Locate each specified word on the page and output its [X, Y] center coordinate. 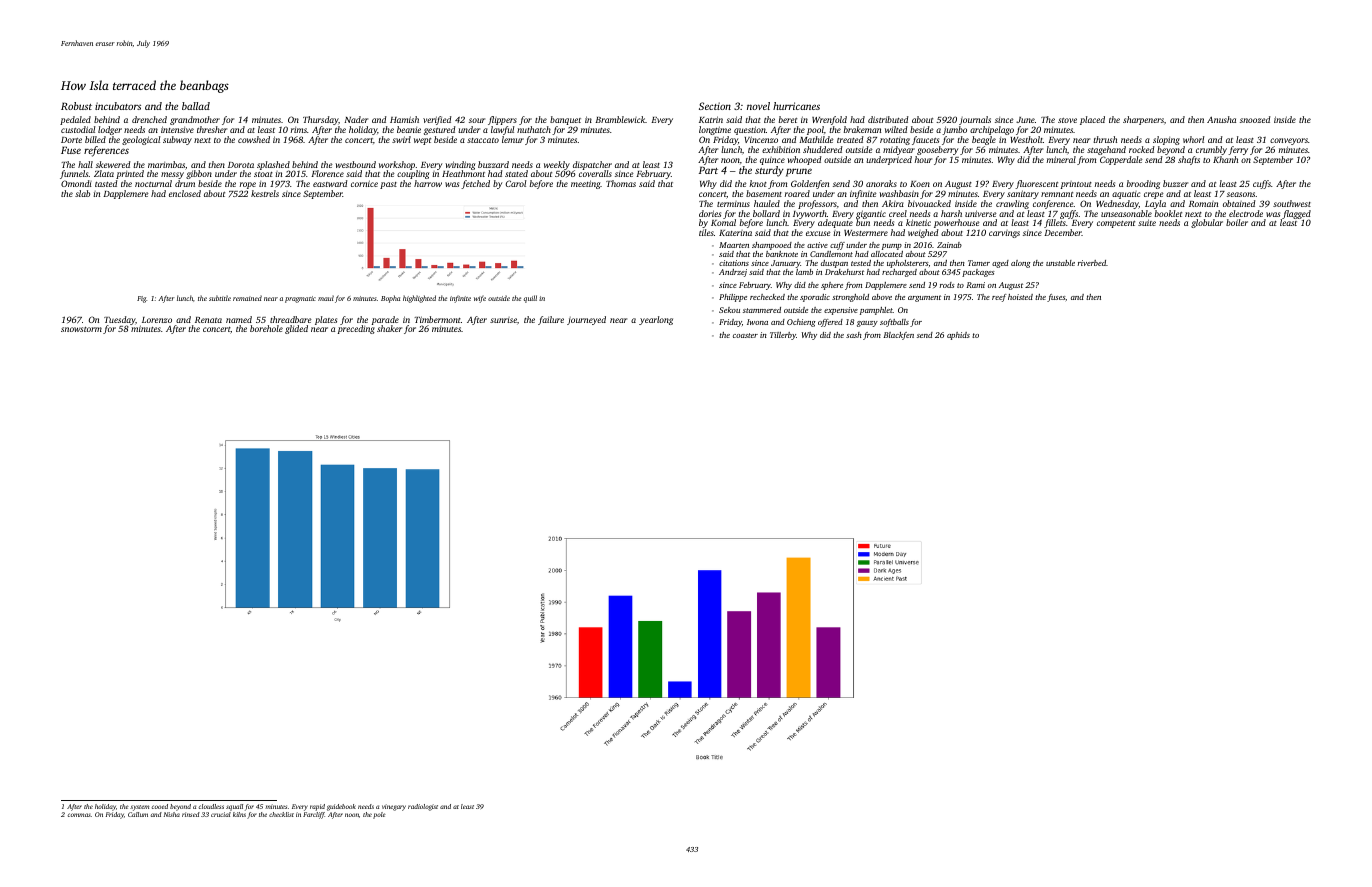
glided [296, 329]
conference [1053, 204]
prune [799, 172]
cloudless [211, 806]
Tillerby [783, 336]
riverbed [1092, 263]
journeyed [586, 320]
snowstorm [81, 329]
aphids [958, 336]
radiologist [423, 807]
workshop [397, 166]
